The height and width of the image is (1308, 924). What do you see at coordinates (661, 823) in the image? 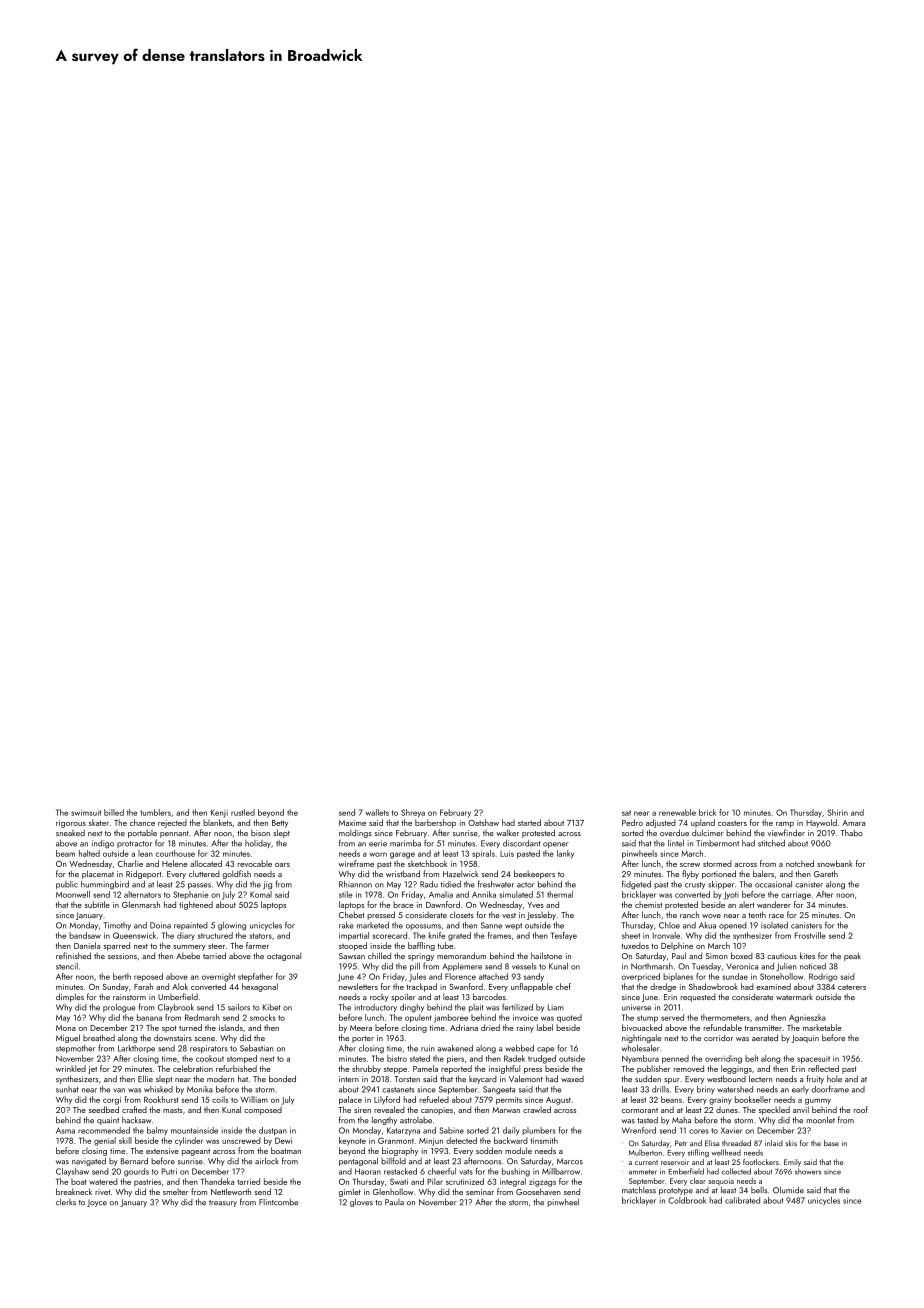
I see `adjusted` at bounding box center [661, 823].
